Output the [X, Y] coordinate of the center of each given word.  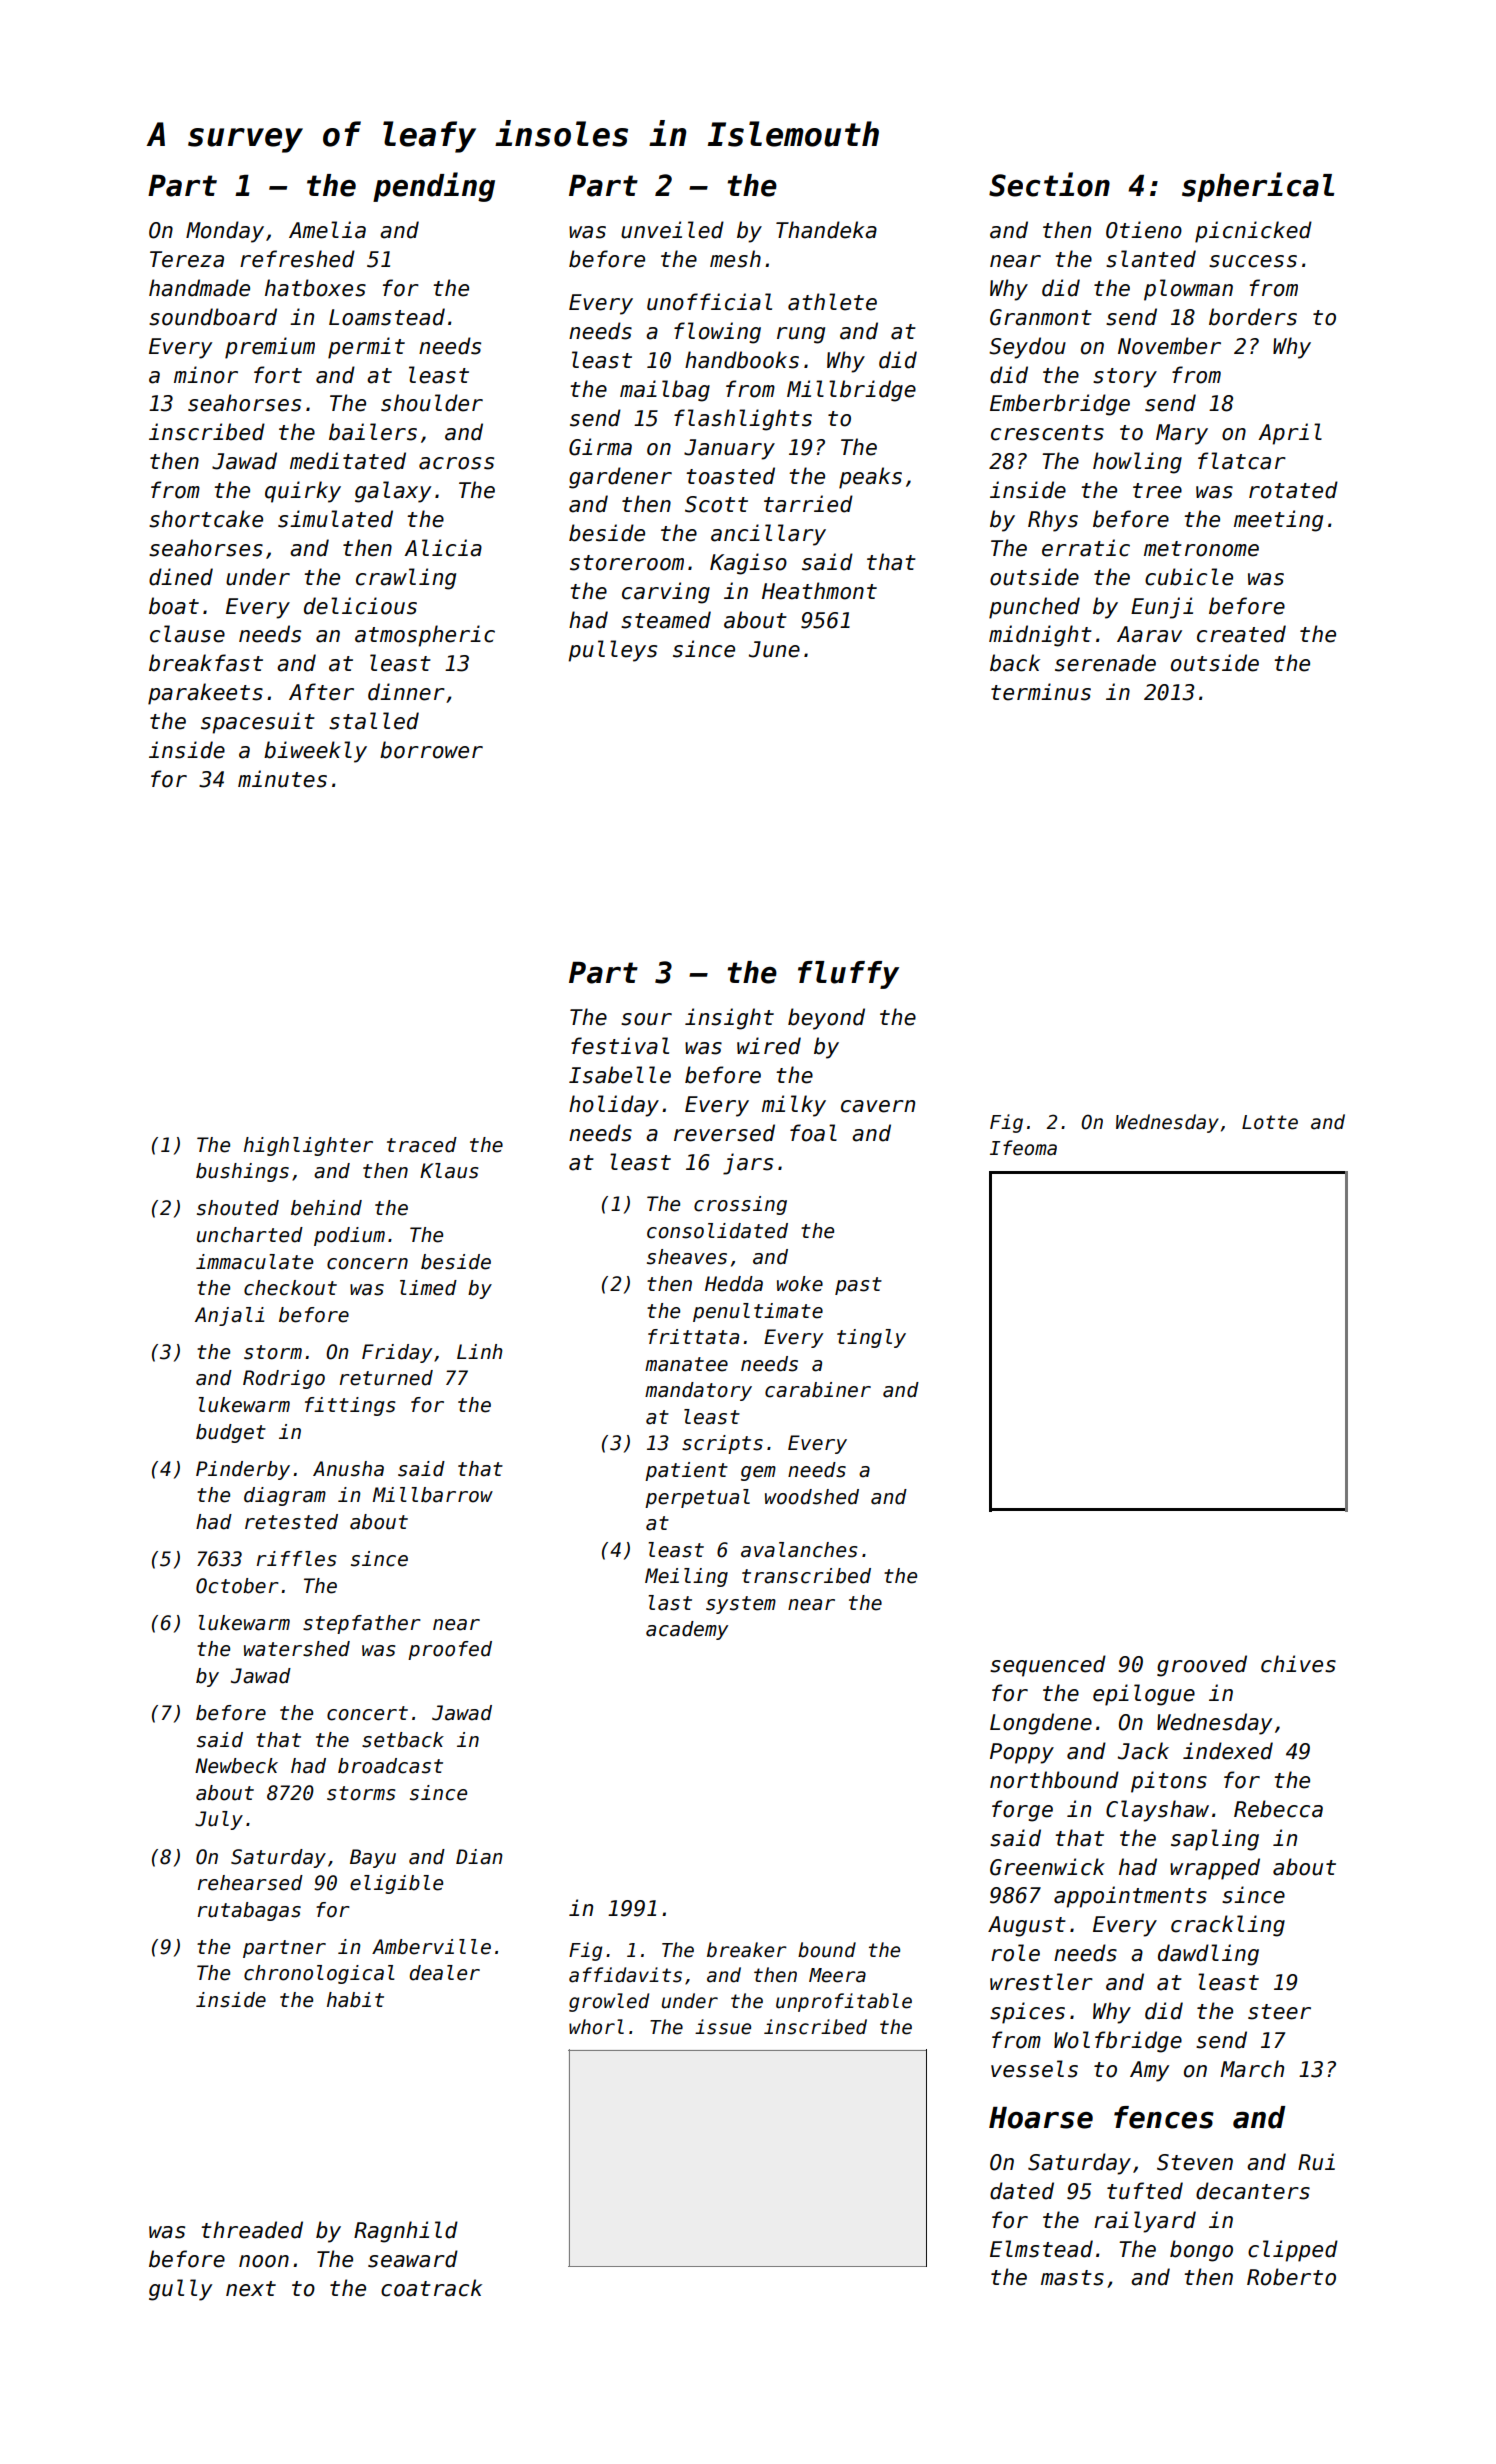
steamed [666, 620]
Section [1049, 184]
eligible [396, 1884]
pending [434, 187]
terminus [1041, 692]
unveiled [672, 230]
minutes [282, 779]
